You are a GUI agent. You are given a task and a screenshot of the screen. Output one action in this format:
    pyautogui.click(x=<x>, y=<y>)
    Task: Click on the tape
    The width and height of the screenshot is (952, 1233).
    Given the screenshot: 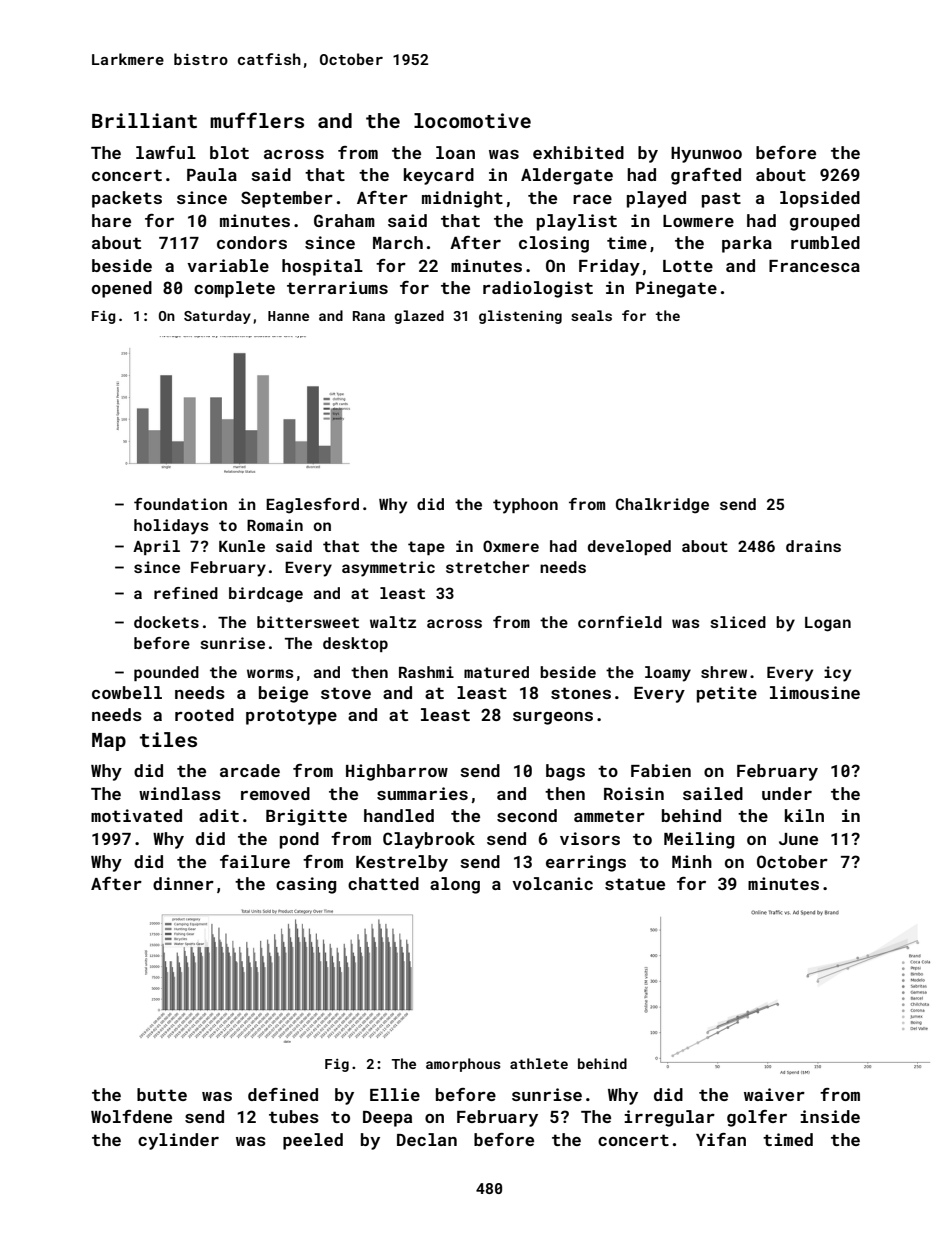 What is the action you would take?
    pyautogui.click(x=426, y=548)
